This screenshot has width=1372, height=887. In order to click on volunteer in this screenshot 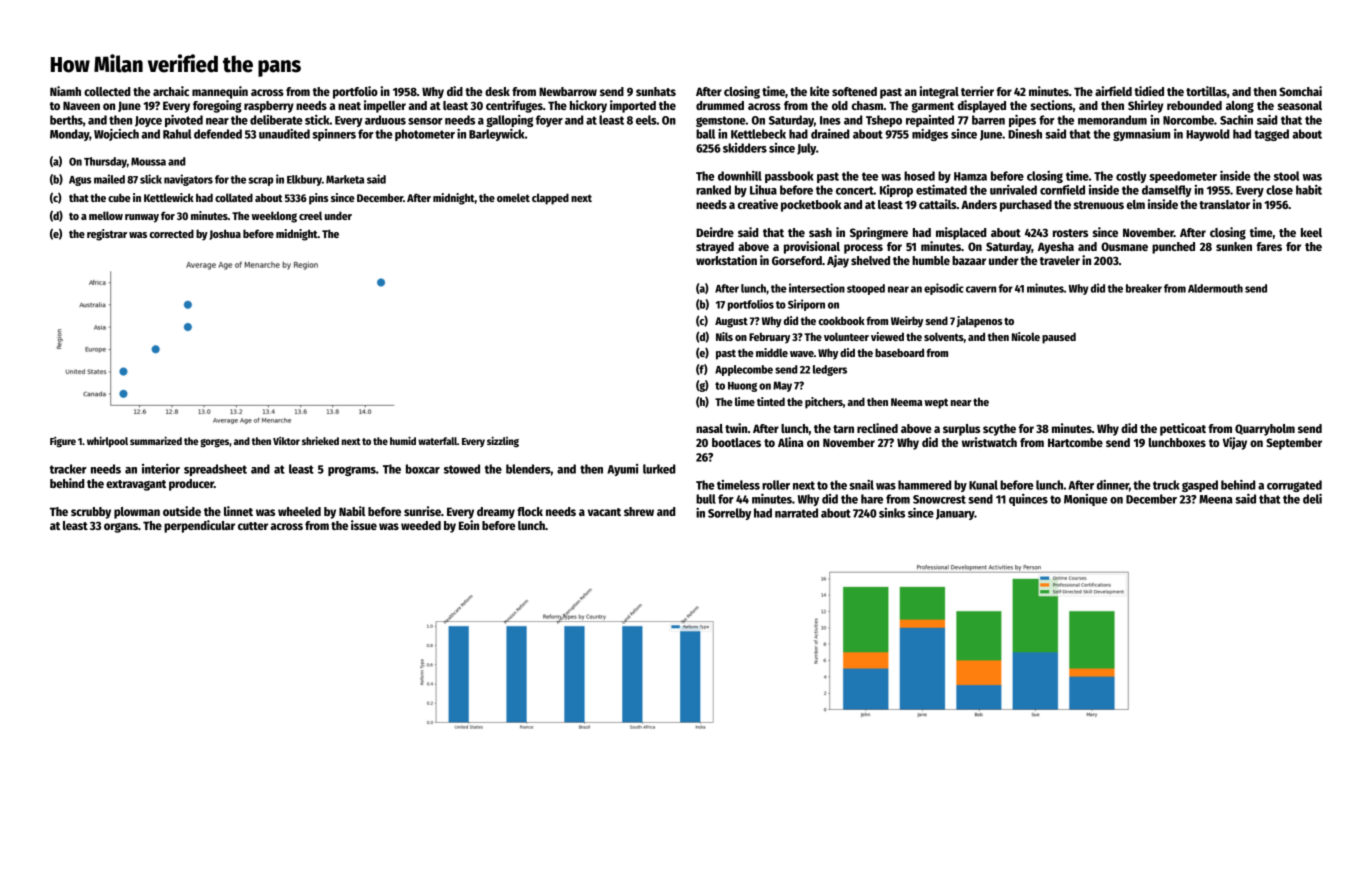, I will do `click(846, 336)`.
